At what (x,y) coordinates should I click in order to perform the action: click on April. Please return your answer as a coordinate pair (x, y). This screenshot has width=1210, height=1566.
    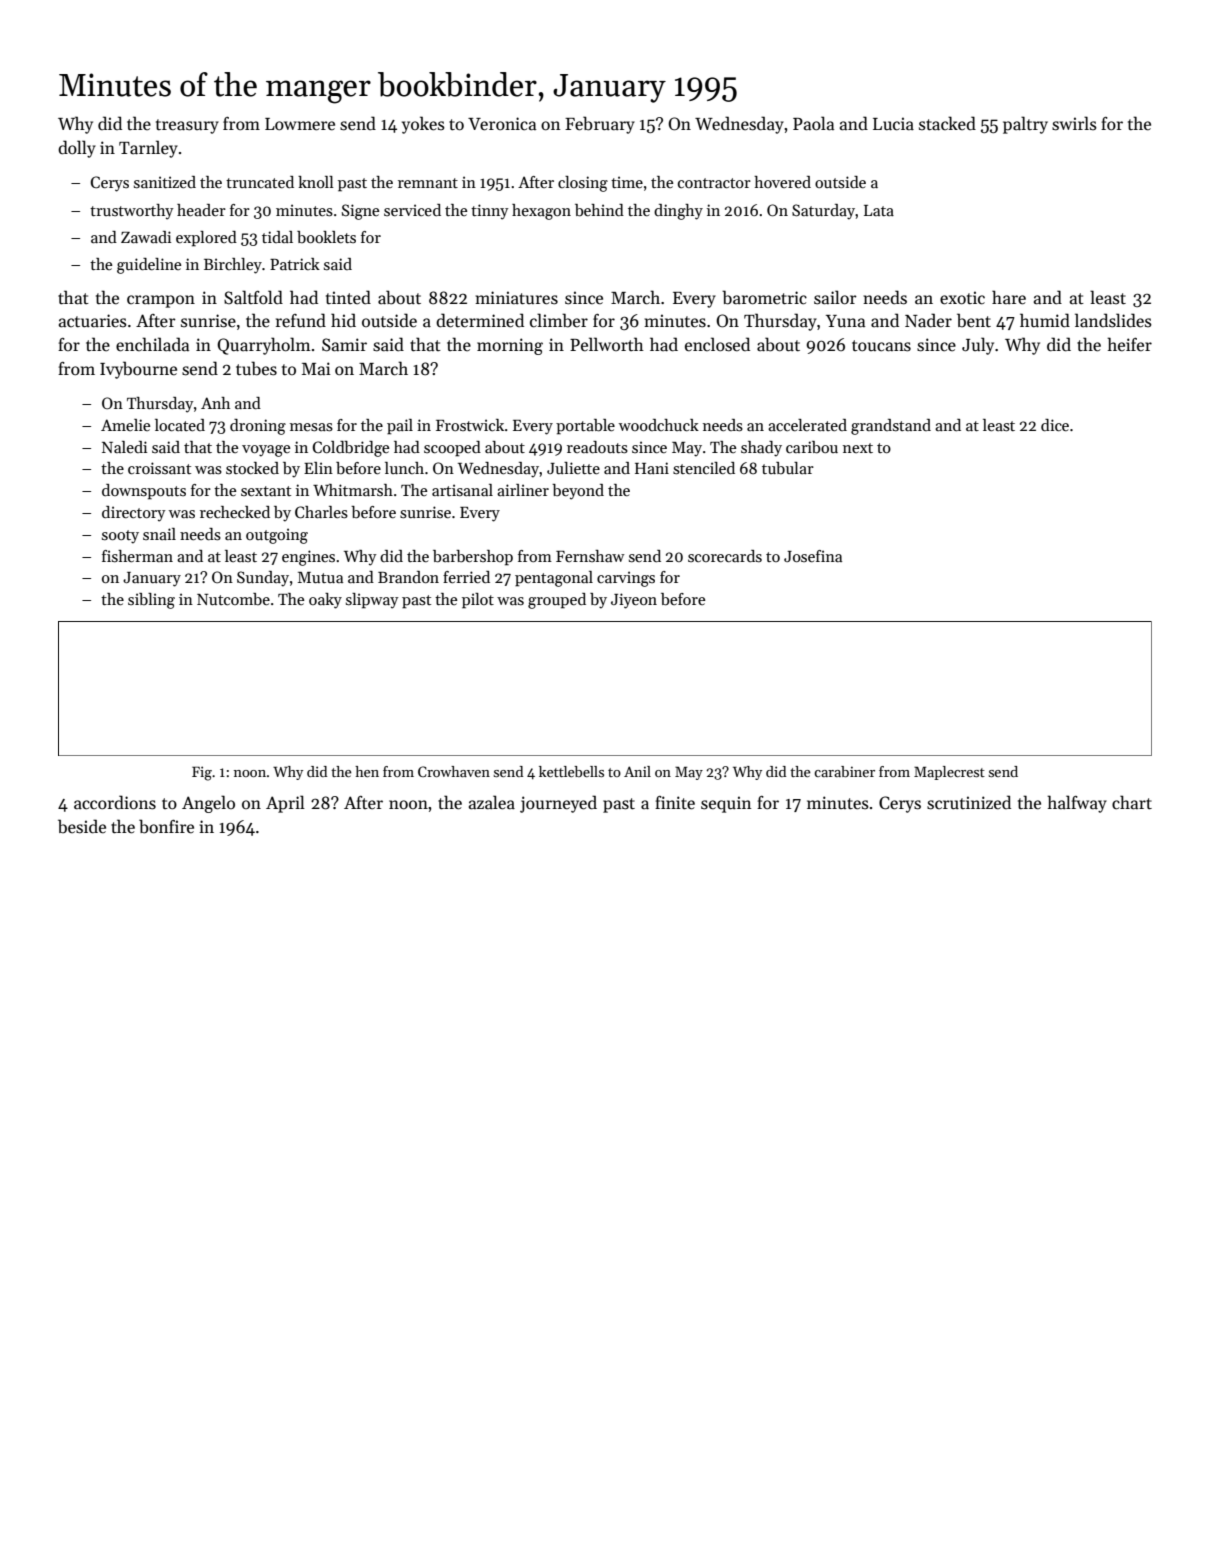
    Looking at the image, I should click on (285, 804).
